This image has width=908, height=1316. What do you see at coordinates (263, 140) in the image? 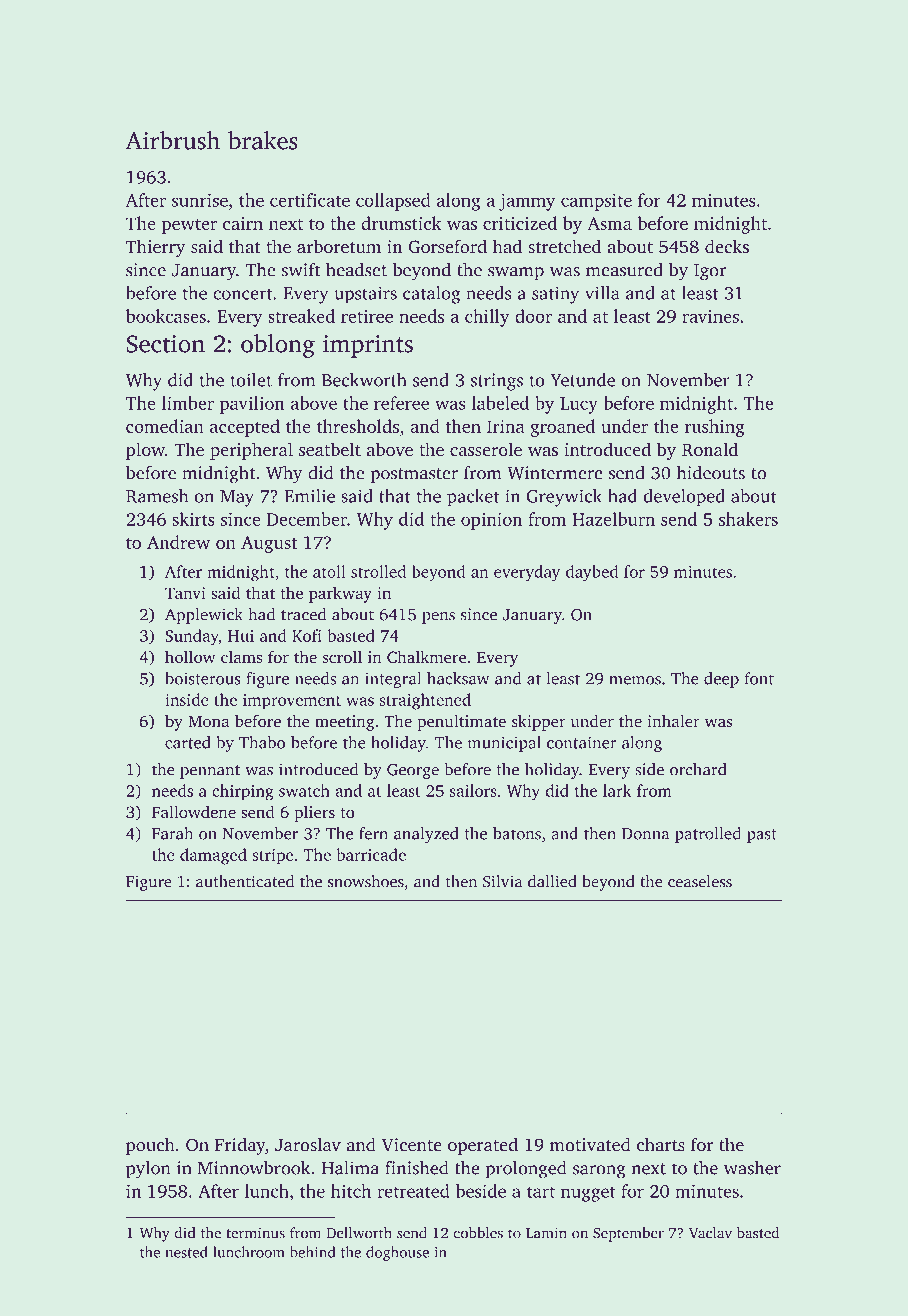
I see `brakes` at bounding box center [263, 140].
